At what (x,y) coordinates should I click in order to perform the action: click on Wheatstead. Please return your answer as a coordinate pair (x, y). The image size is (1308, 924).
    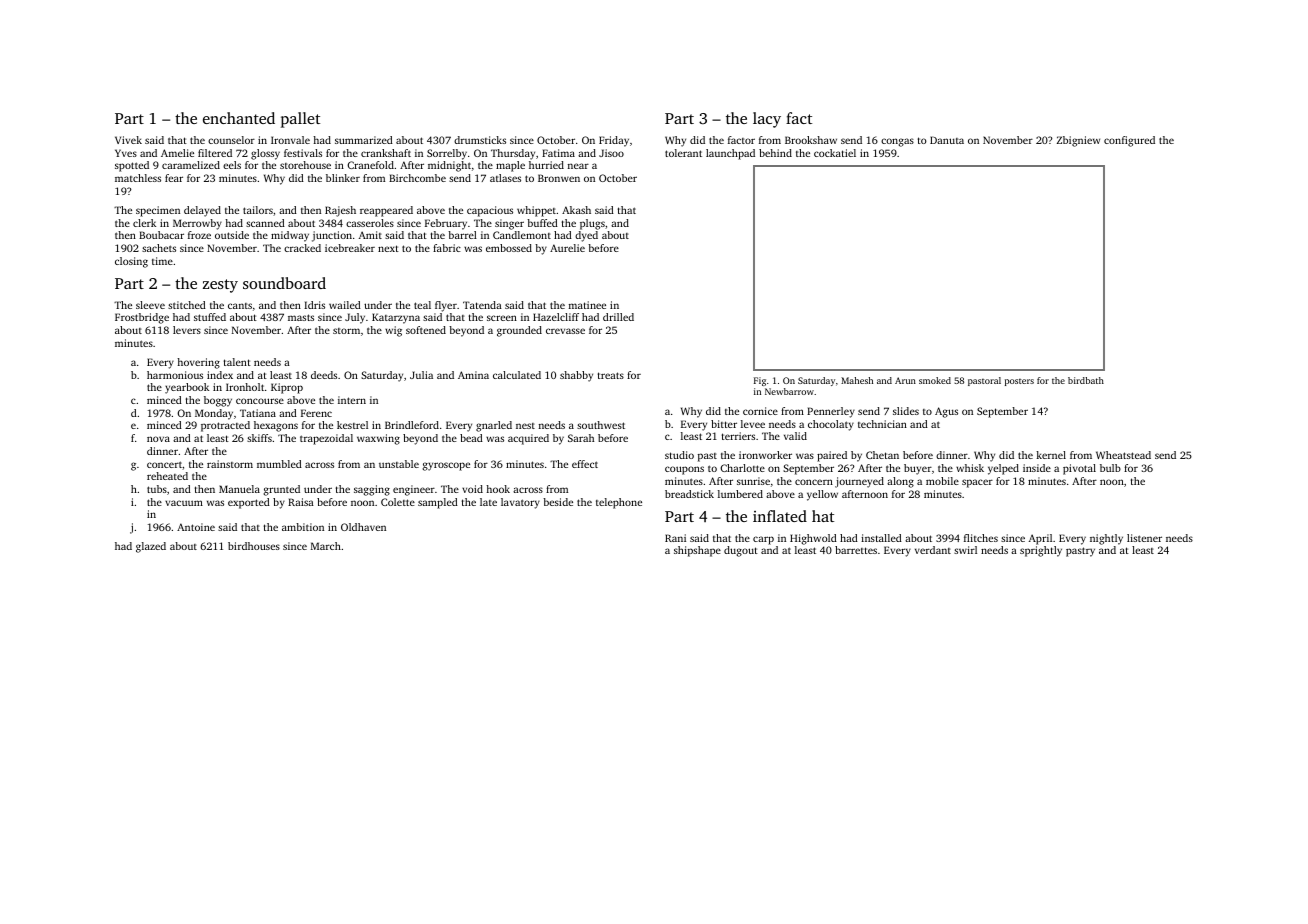
    Looking at the image, I should click on (1123, 455).
